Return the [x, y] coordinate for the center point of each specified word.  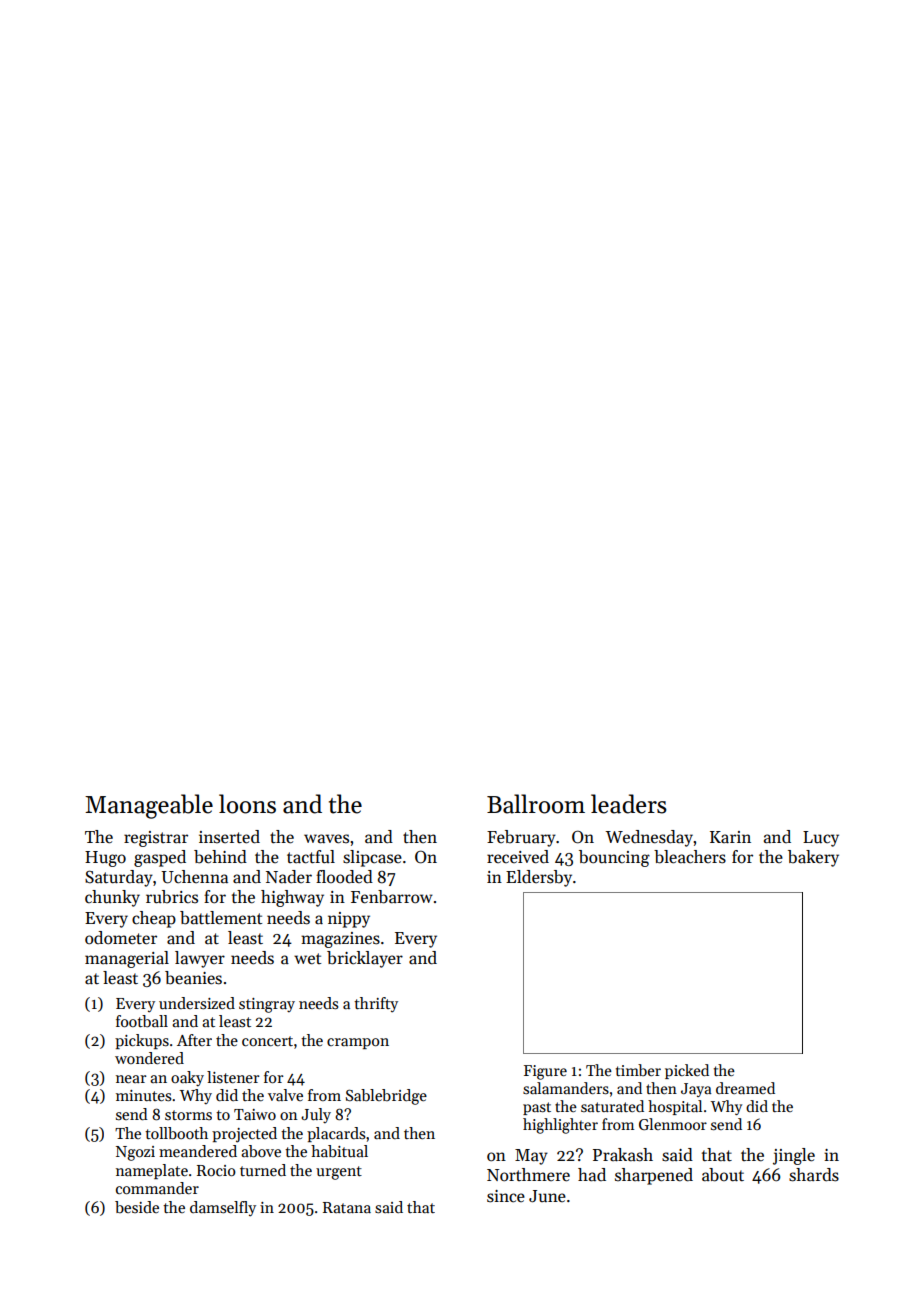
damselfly [223, 1208]
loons [247, 804]
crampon [358, 1043]
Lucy [821, 839]
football [142, 1021]
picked [687, 1071]
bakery [813, 858]
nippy [349, 920]
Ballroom [536, 804]
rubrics [172, 897]
